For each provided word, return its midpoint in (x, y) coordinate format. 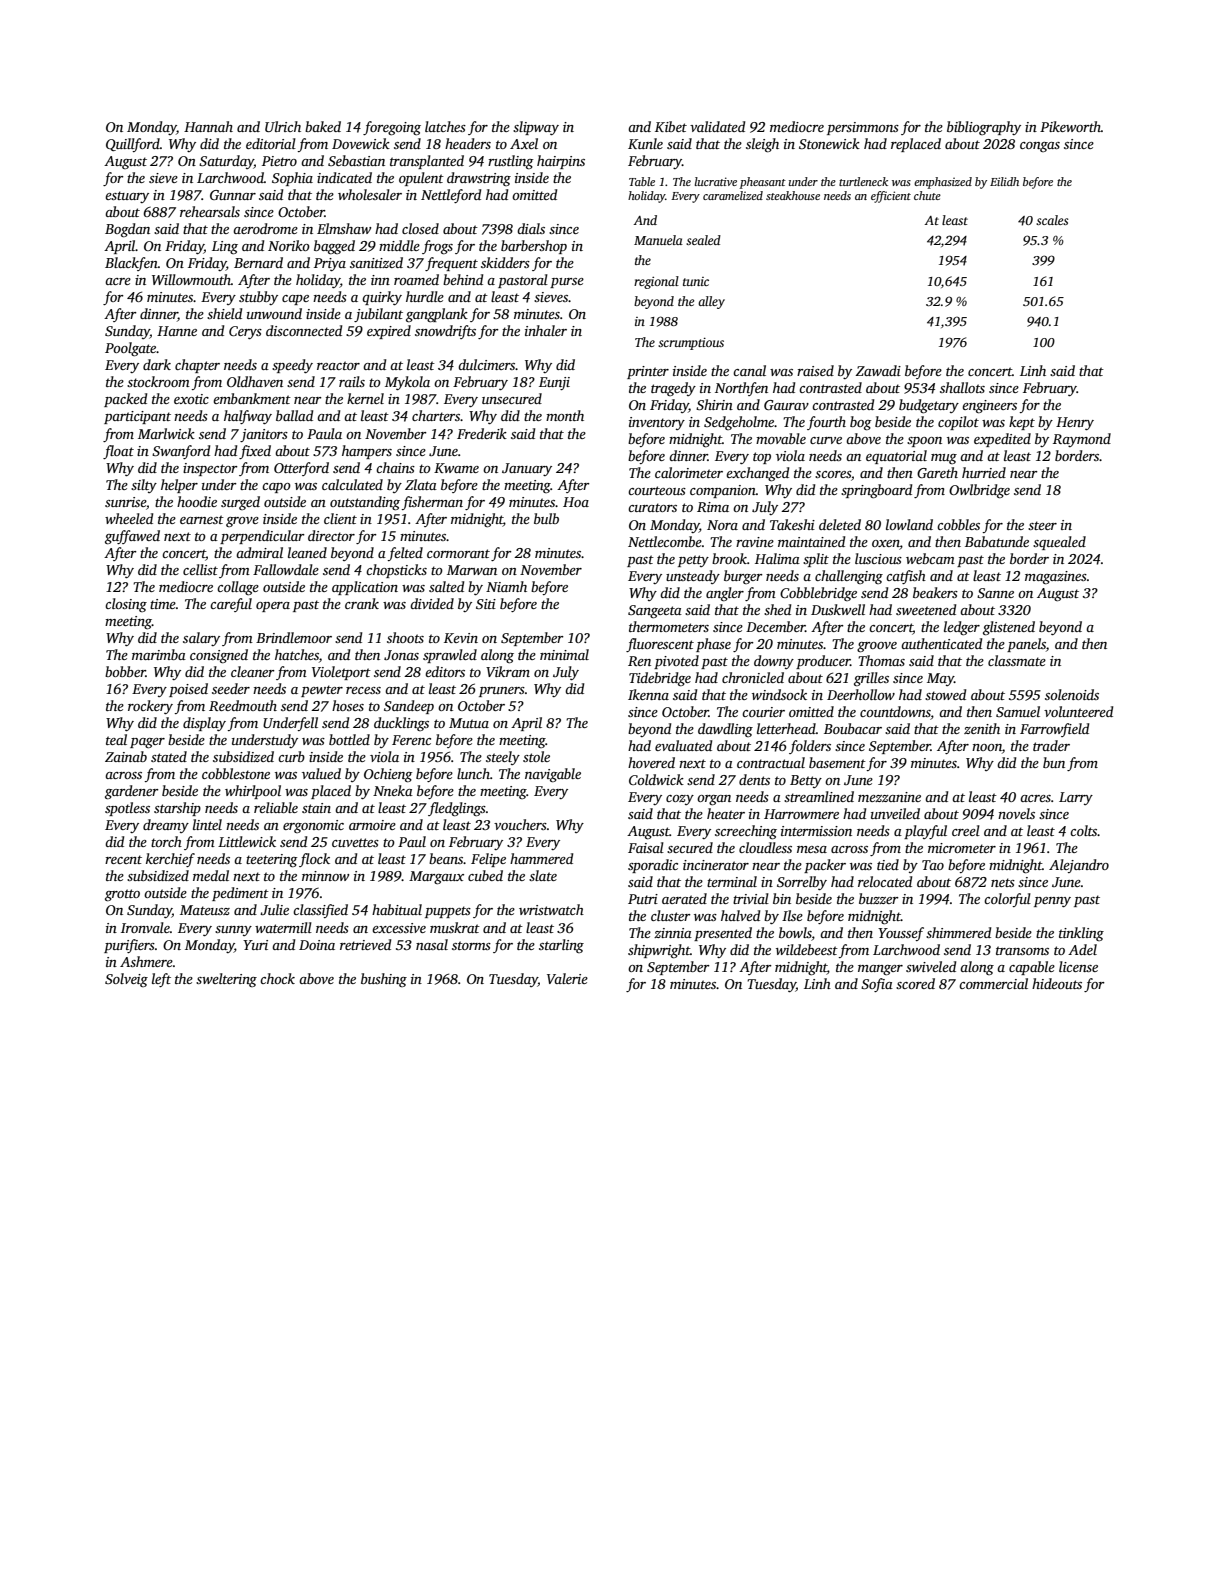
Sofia (877, 985)
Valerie (567, 978)
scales (1052, 220)
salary (201, 639)
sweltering (226, 980)
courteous (657, 490)
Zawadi (878, 370)
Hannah (208, 126)
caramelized (733, 195)
